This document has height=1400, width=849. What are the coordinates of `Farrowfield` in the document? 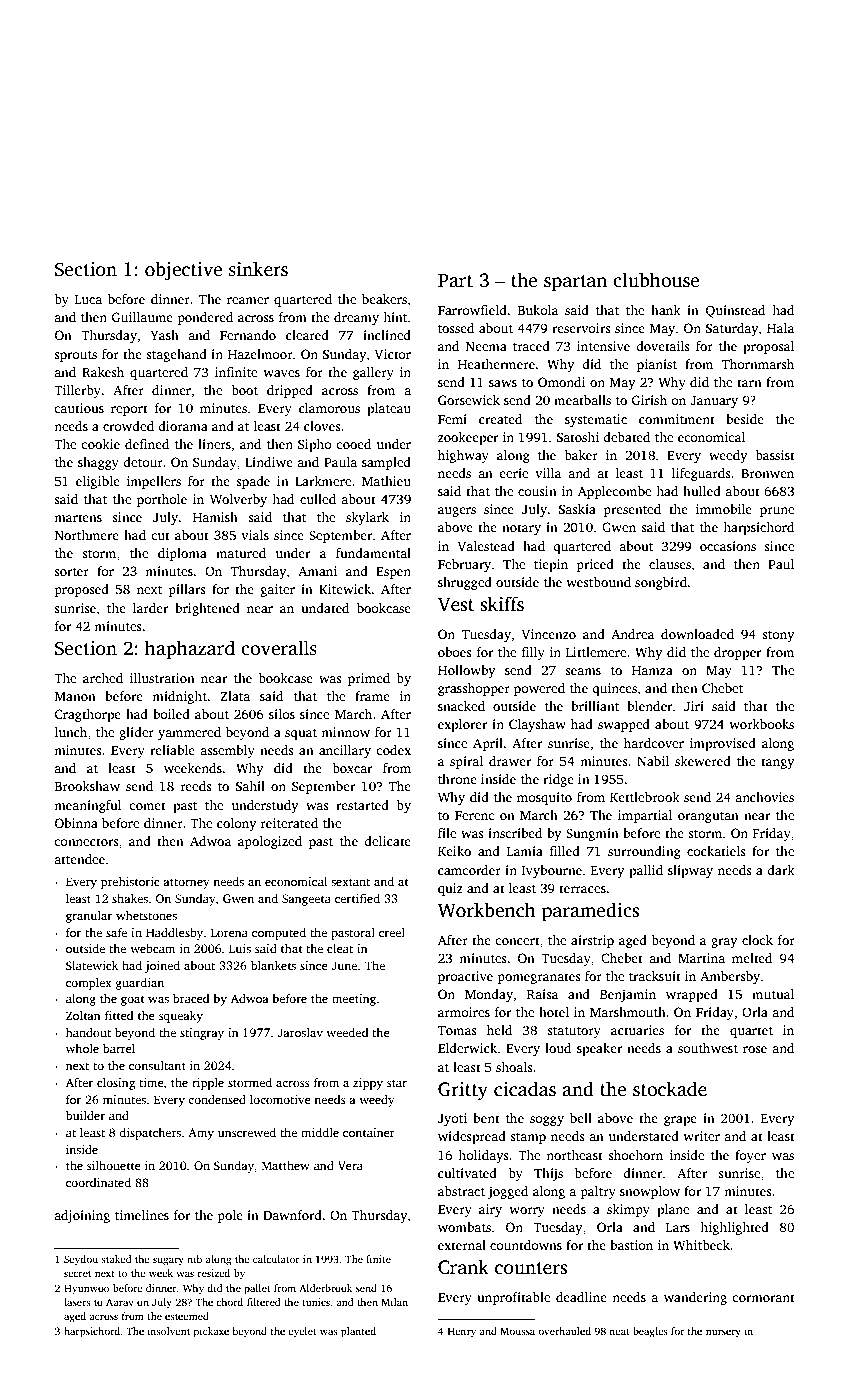 It's located at (472, 310).
